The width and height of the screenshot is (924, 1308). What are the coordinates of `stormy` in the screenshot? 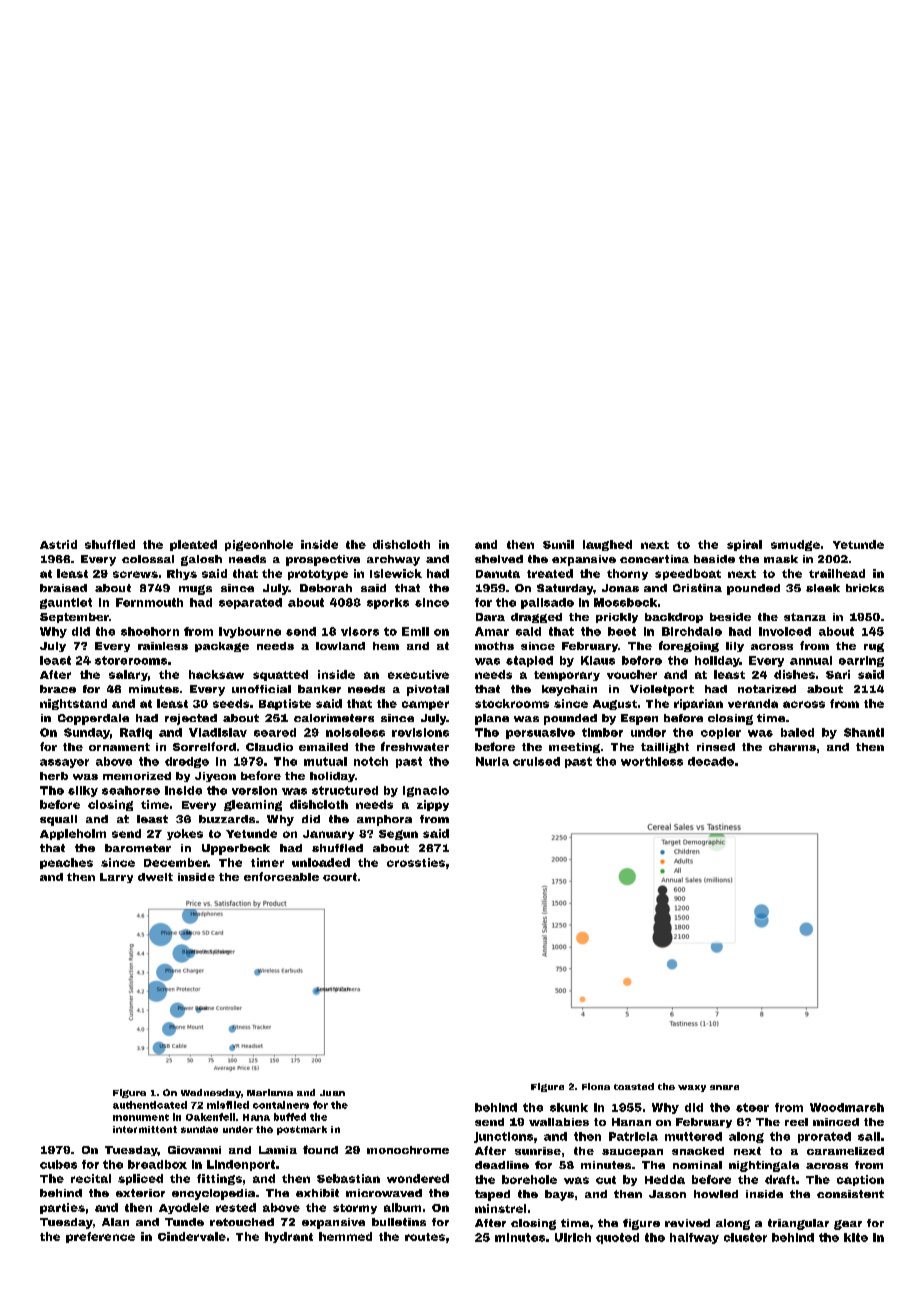 It's located at (355, 1209).
